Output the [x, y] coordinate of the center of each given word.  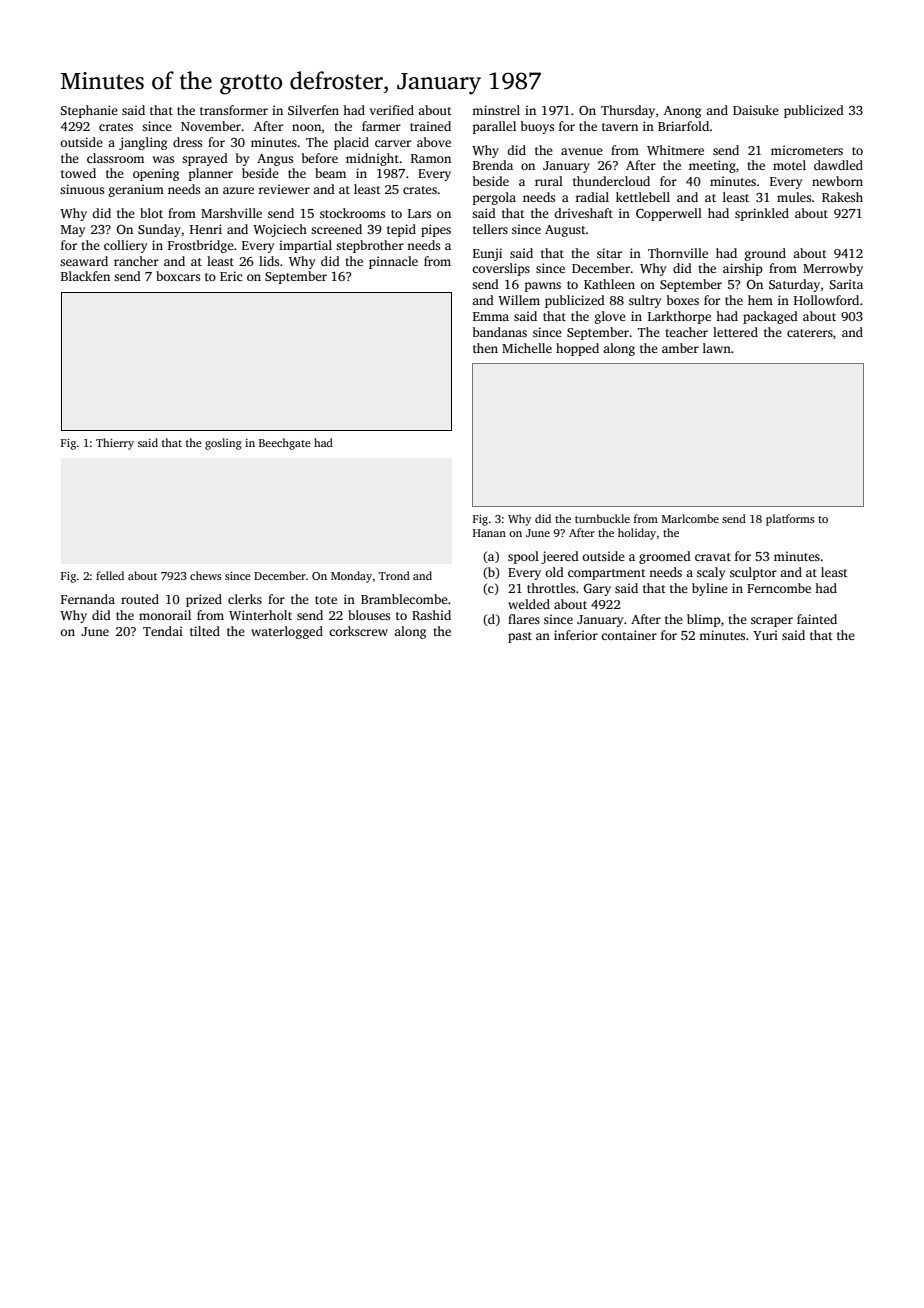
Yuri [765, 635]
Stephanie [89, 111]
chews [206, 575]
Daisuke [756, 110]
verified [392, 110]
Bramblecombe [404, 599]
